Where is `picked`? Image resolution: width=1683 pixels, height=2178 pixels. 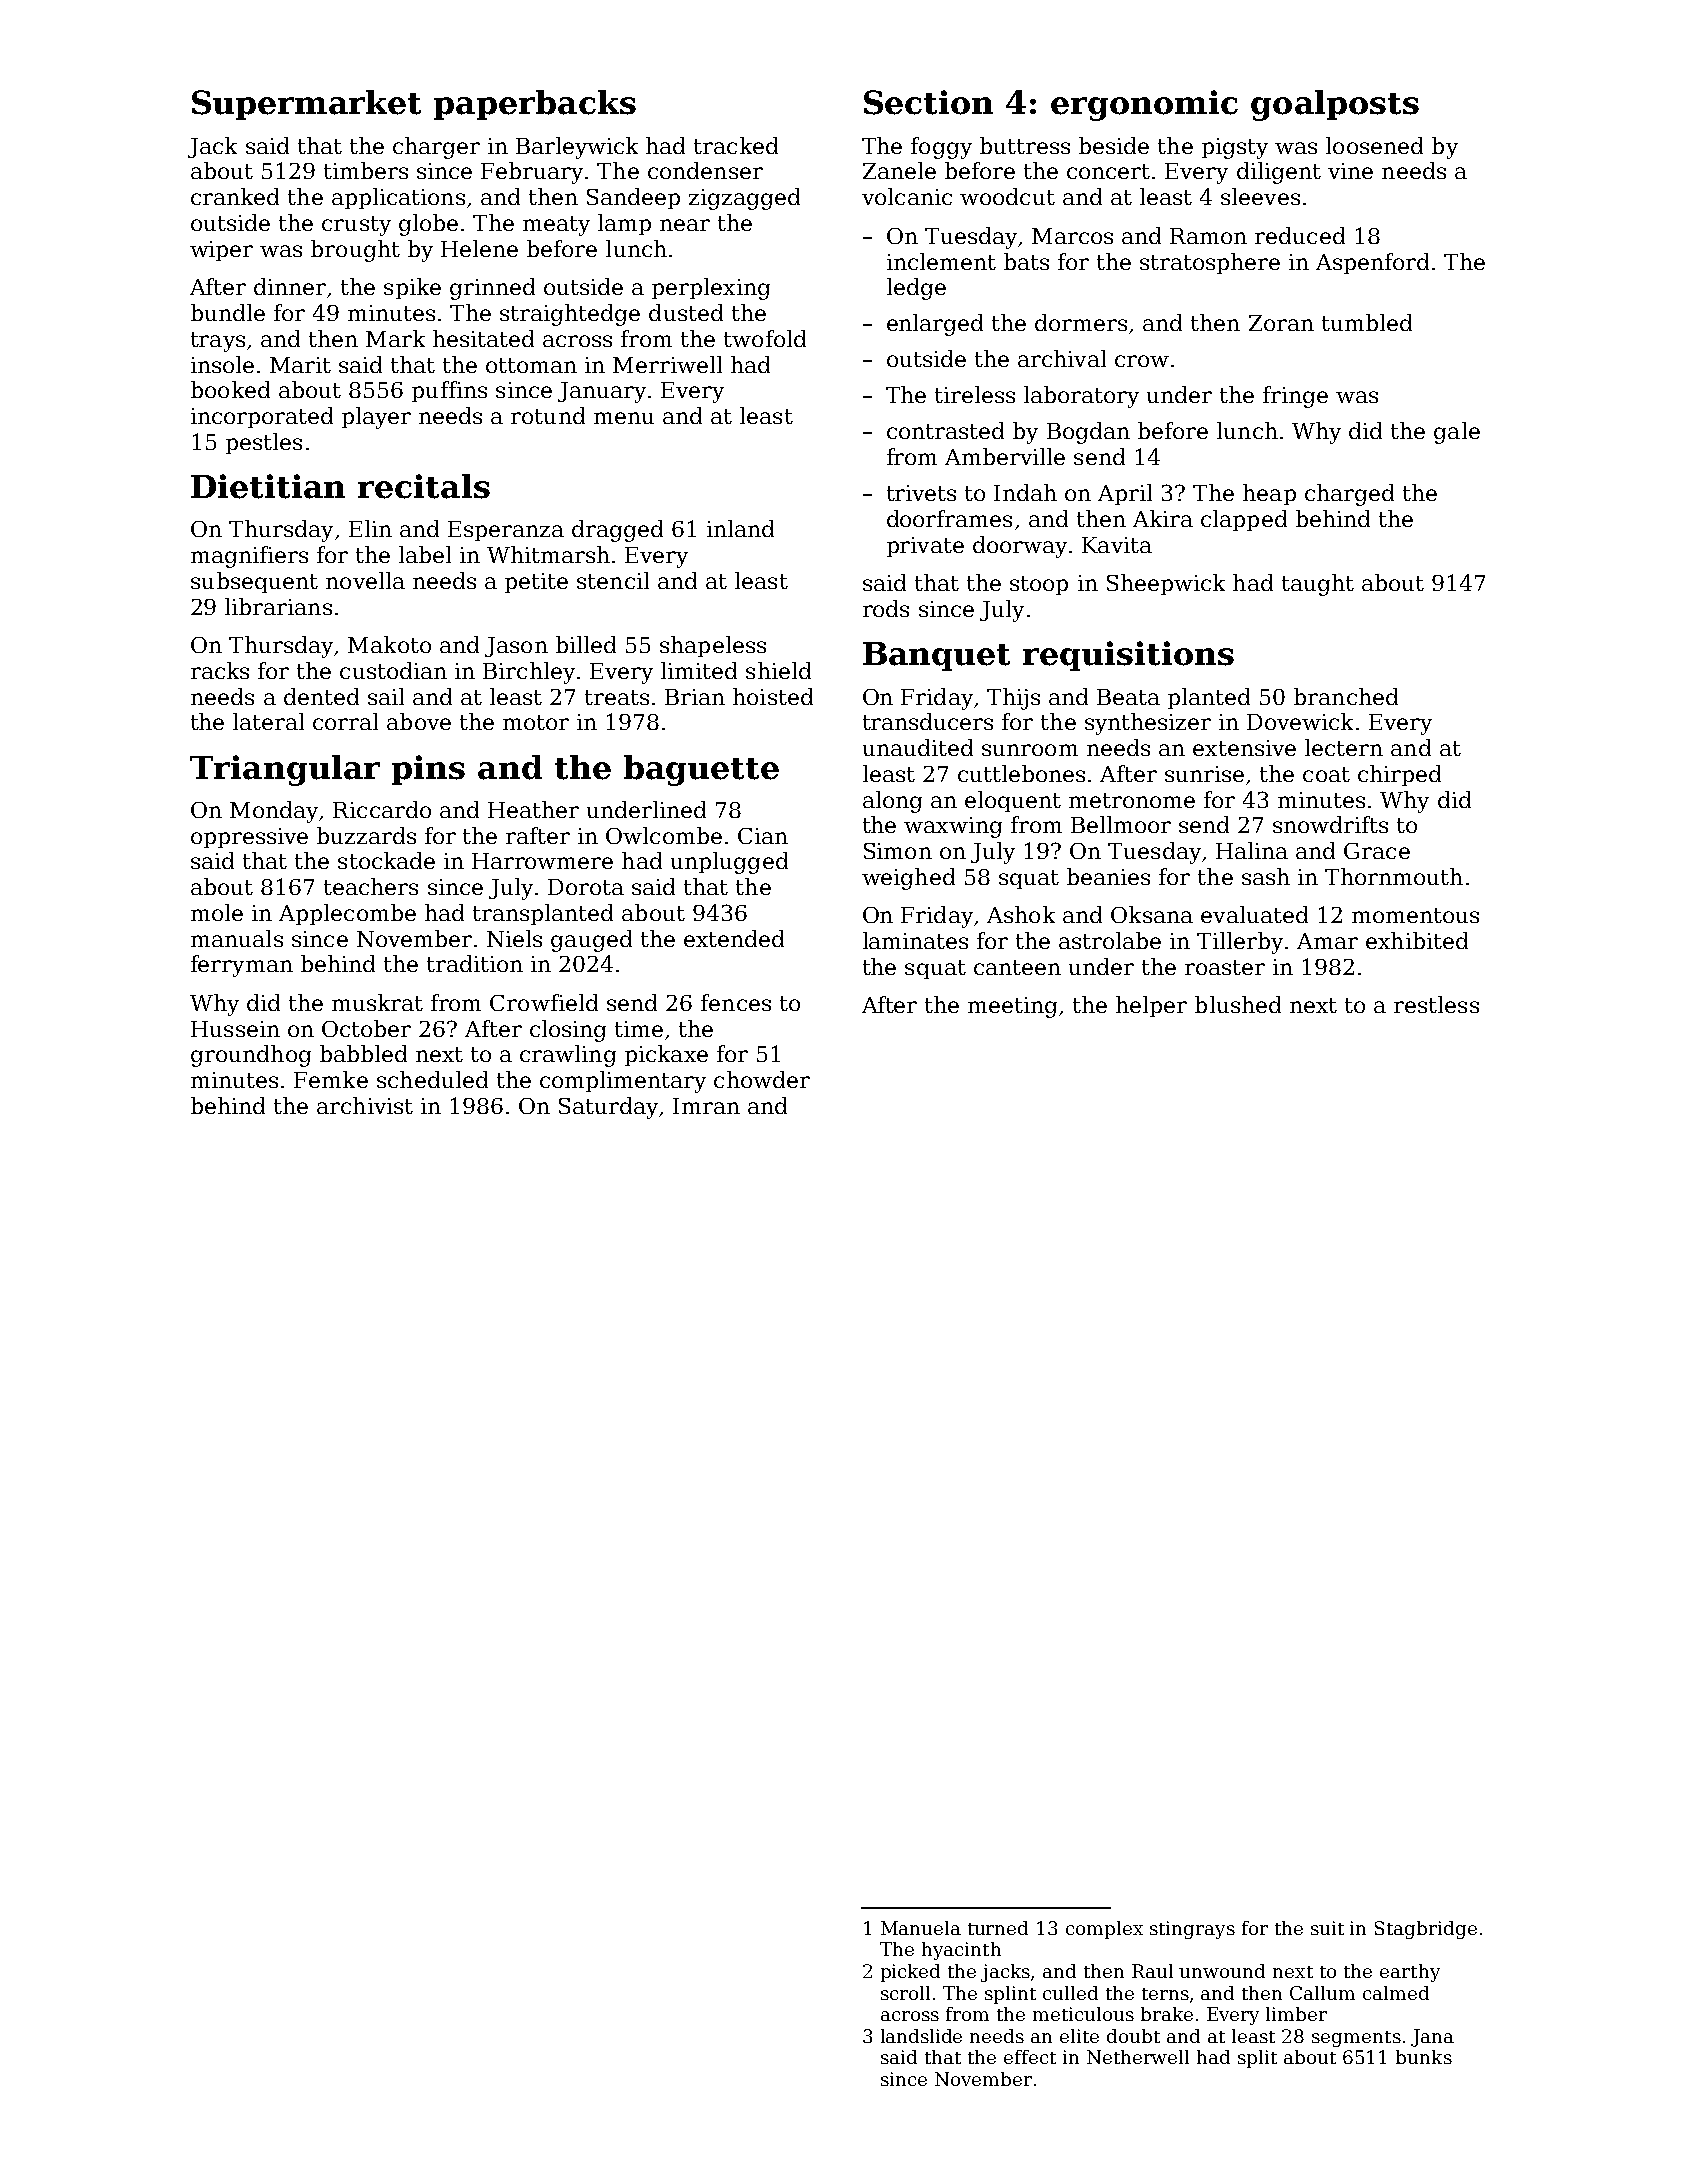
picked is located at coordinates (910, 1973).
